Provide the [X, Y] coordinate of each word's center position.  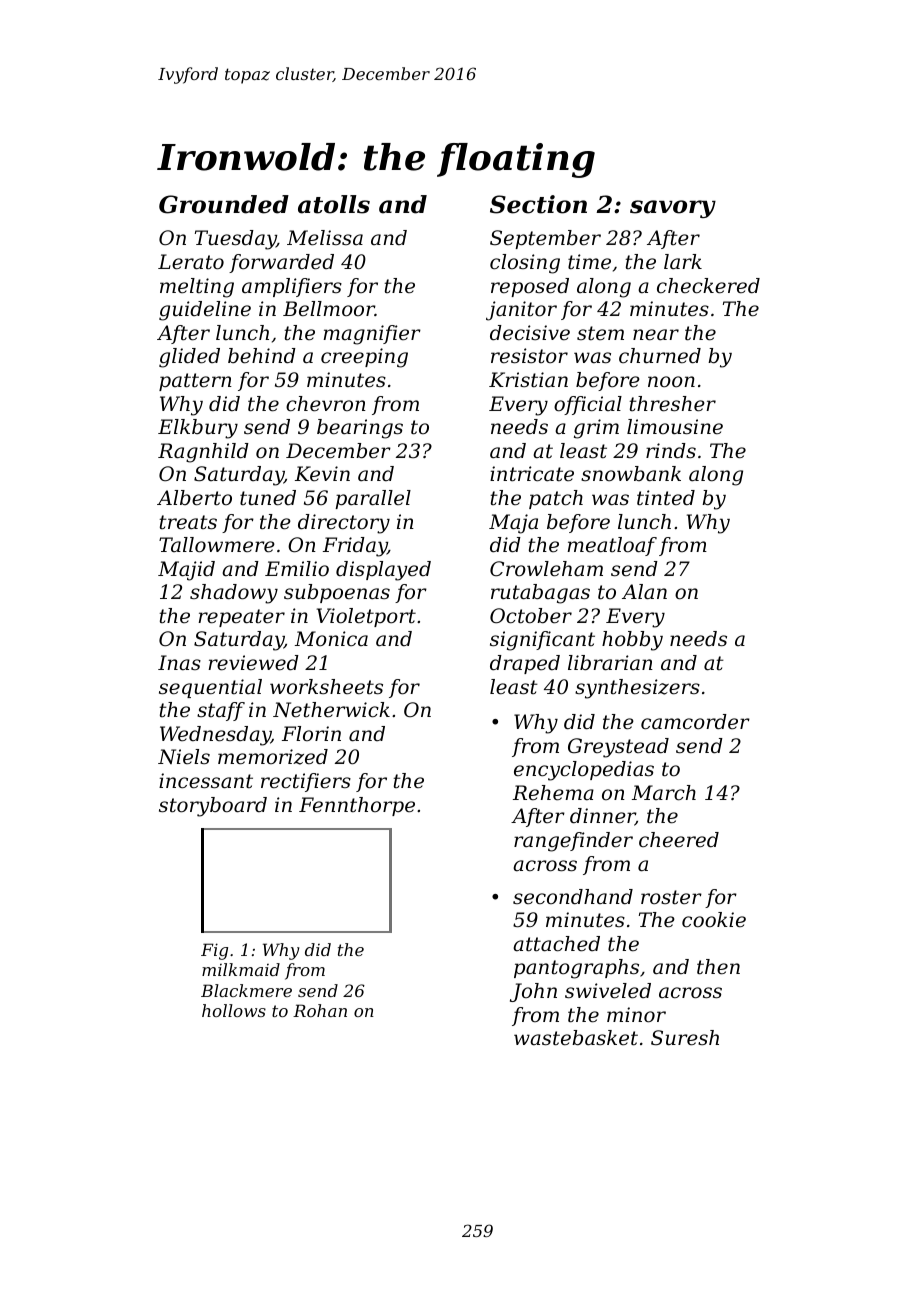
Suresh [685, 1038]
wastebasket [576, 1038]
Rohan [320, 1010]
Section [538, 204]
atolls [334, 204]
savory [673, 209]
